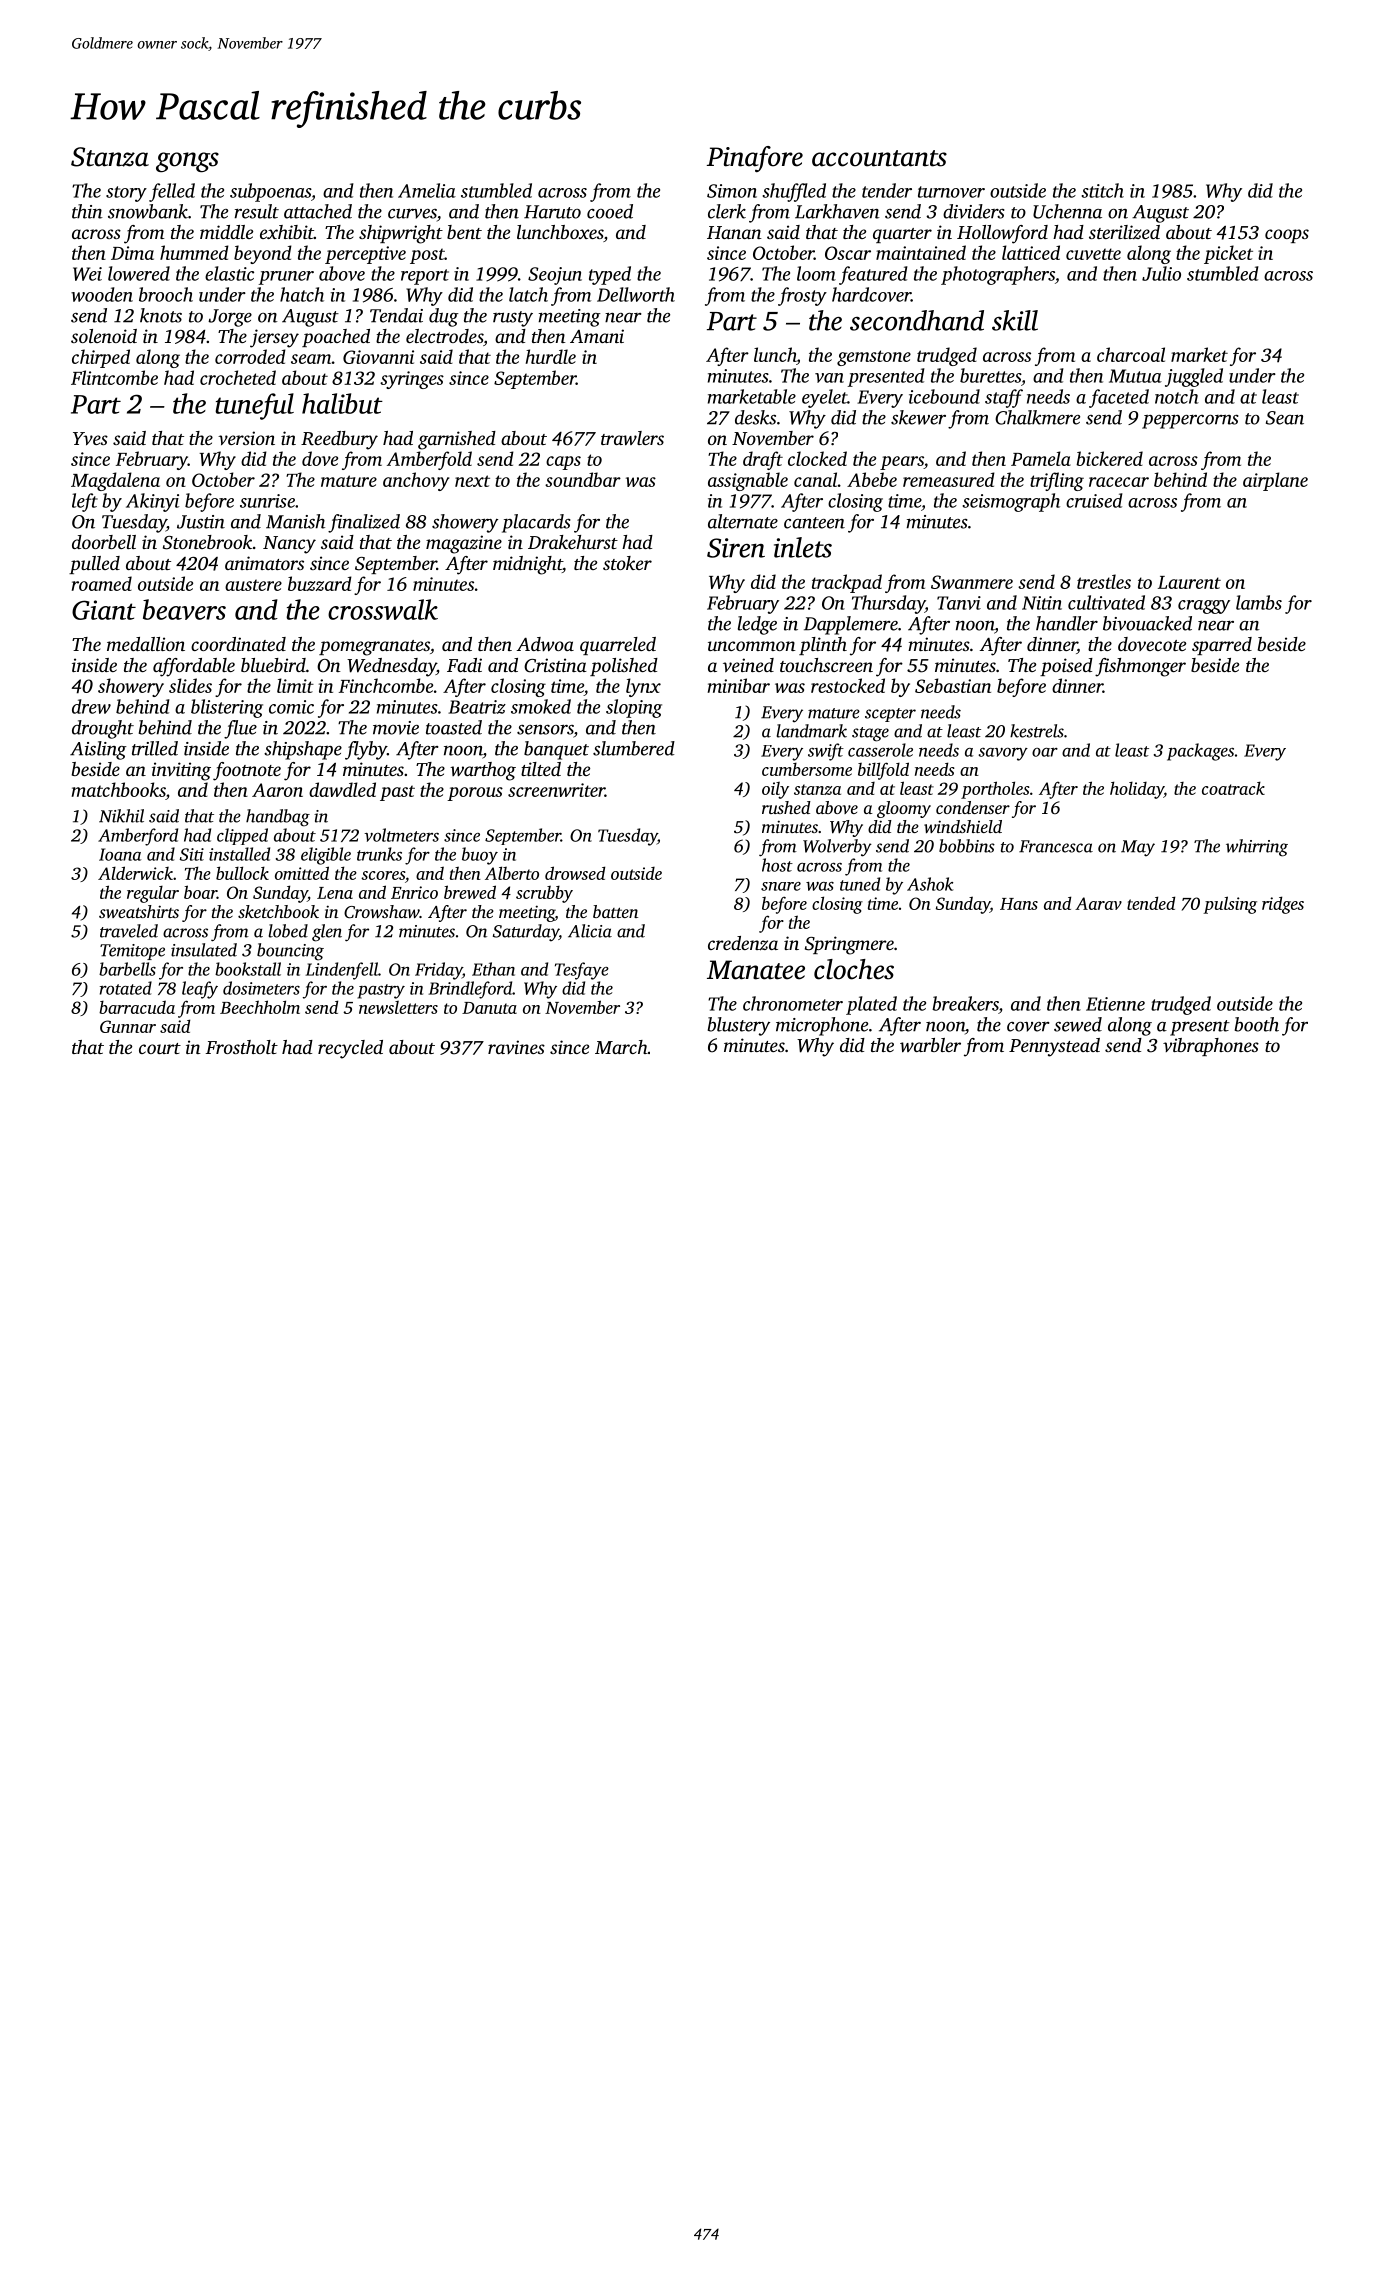  I want to click on March, so click(621, 1047).
